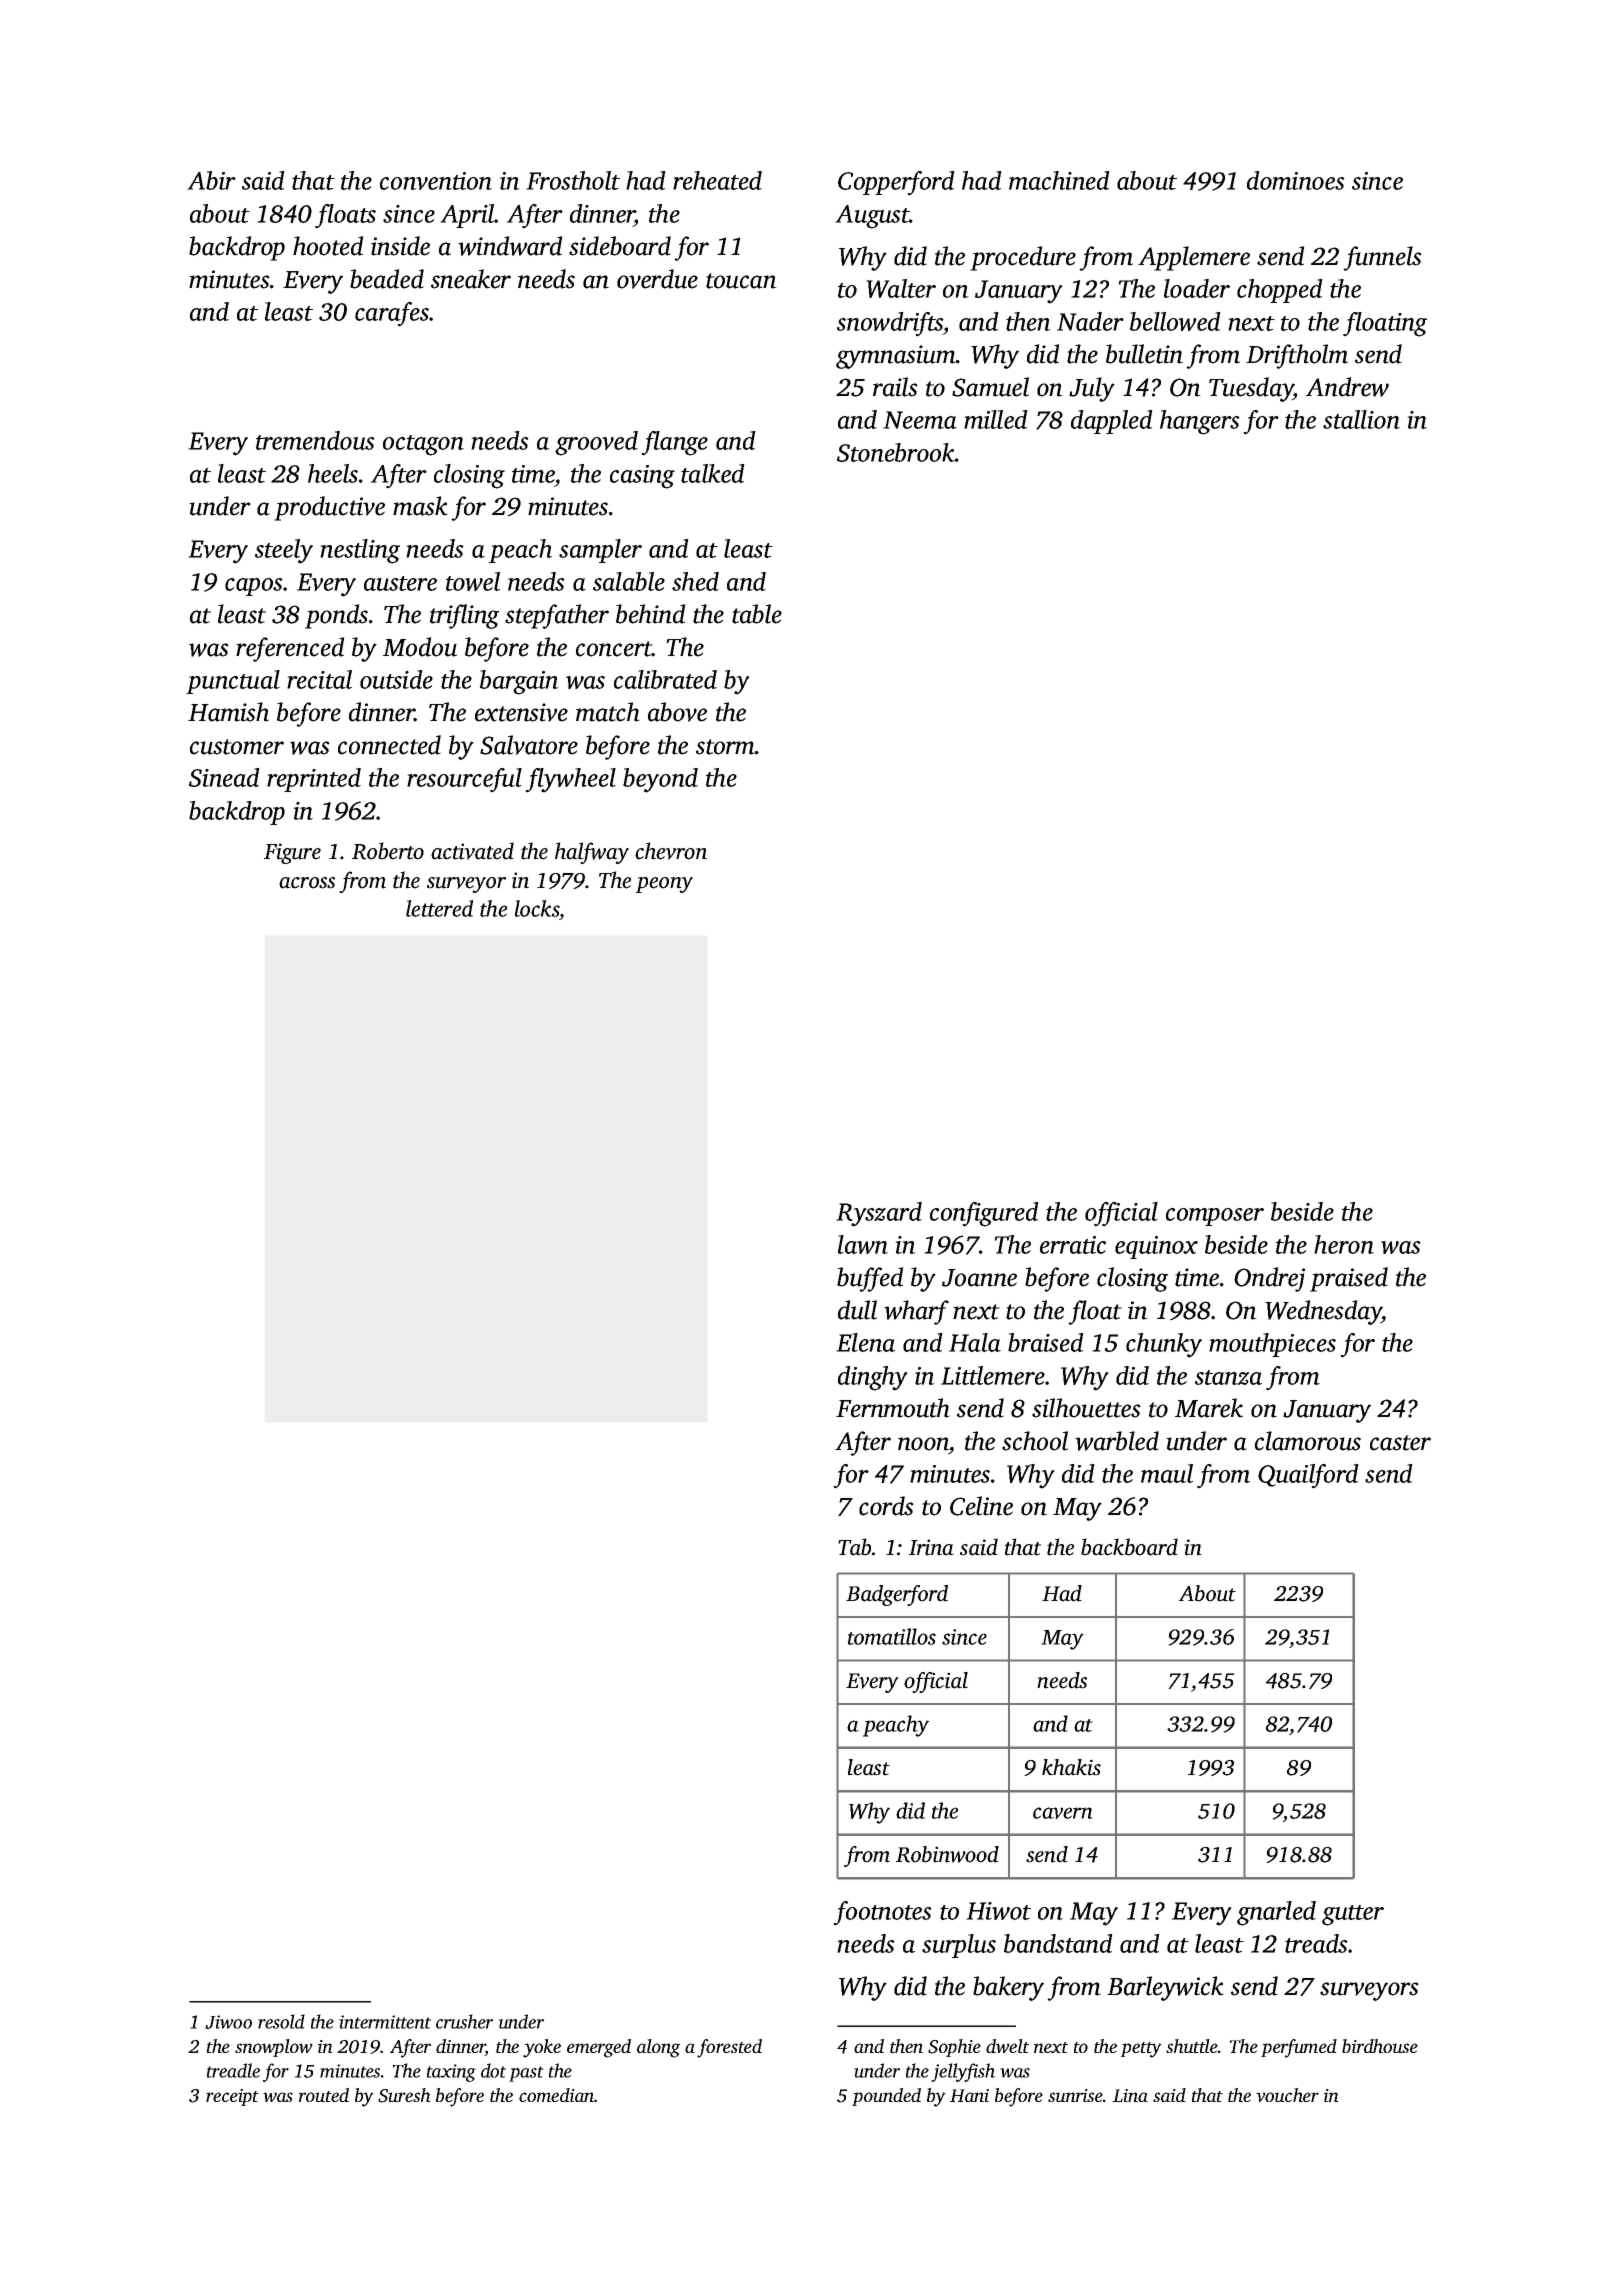  What do you see at coordinates (471, 279) in the page?
I see `sneaker` at bounding box center [471, 279].
